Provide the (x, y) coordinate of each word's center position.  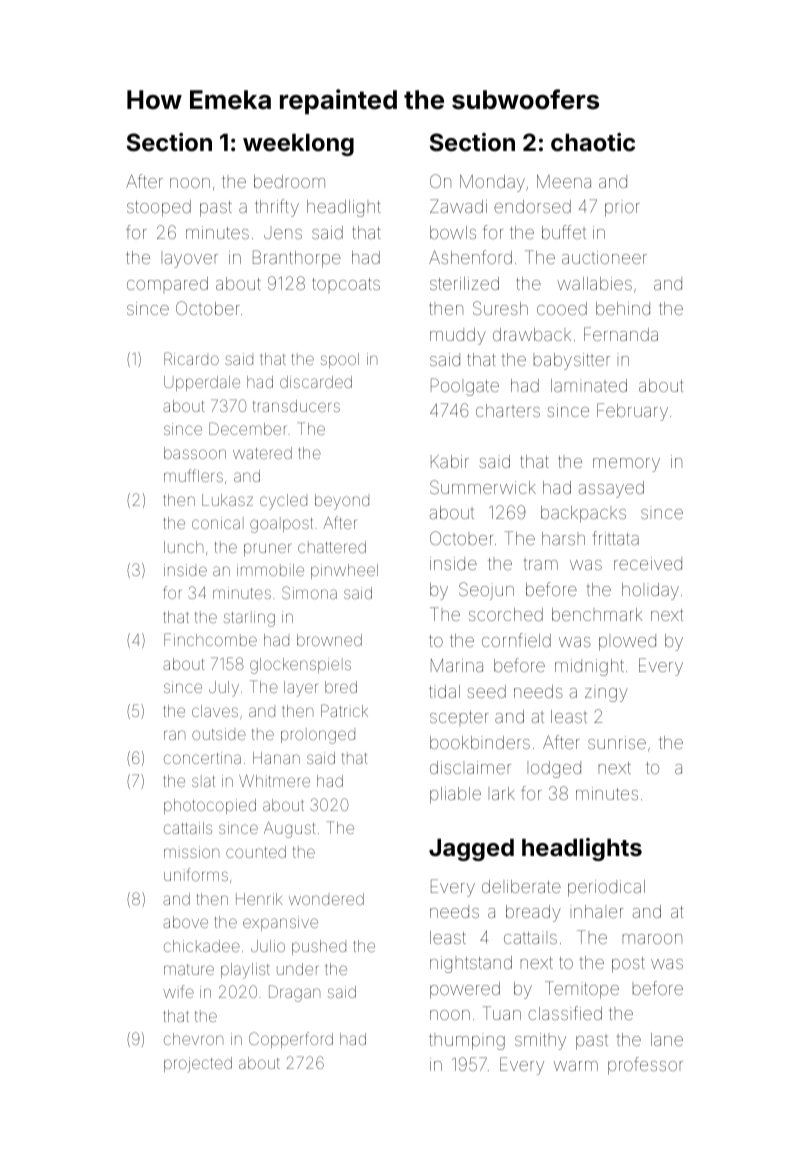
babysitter (572, 361)
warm (576, 1066)
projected (198, 1065)
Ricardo (191, 358)
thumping (467, 1041)
